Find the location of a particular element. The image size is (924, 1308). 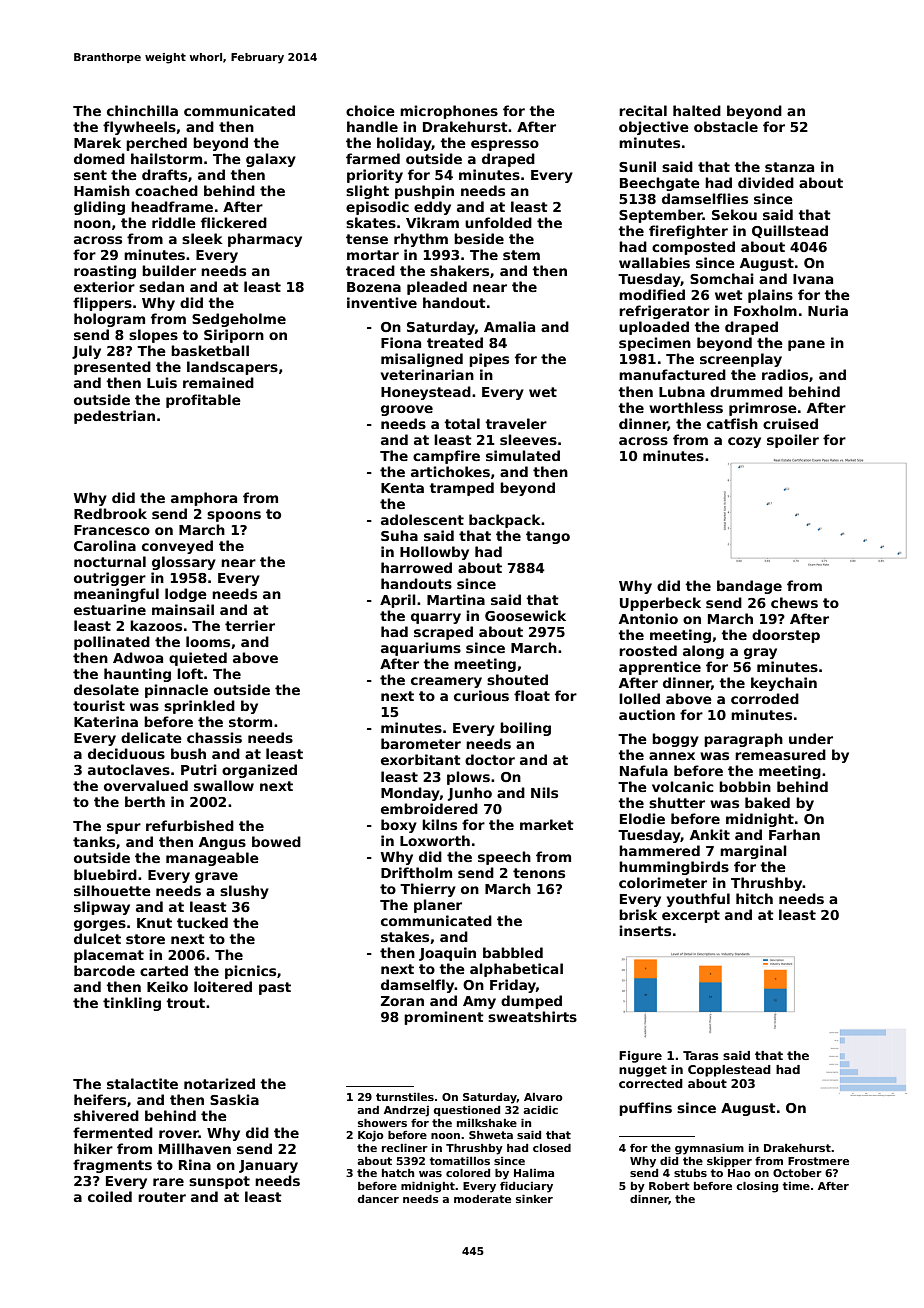

Honeystead is located at coordinates (426, 393).
